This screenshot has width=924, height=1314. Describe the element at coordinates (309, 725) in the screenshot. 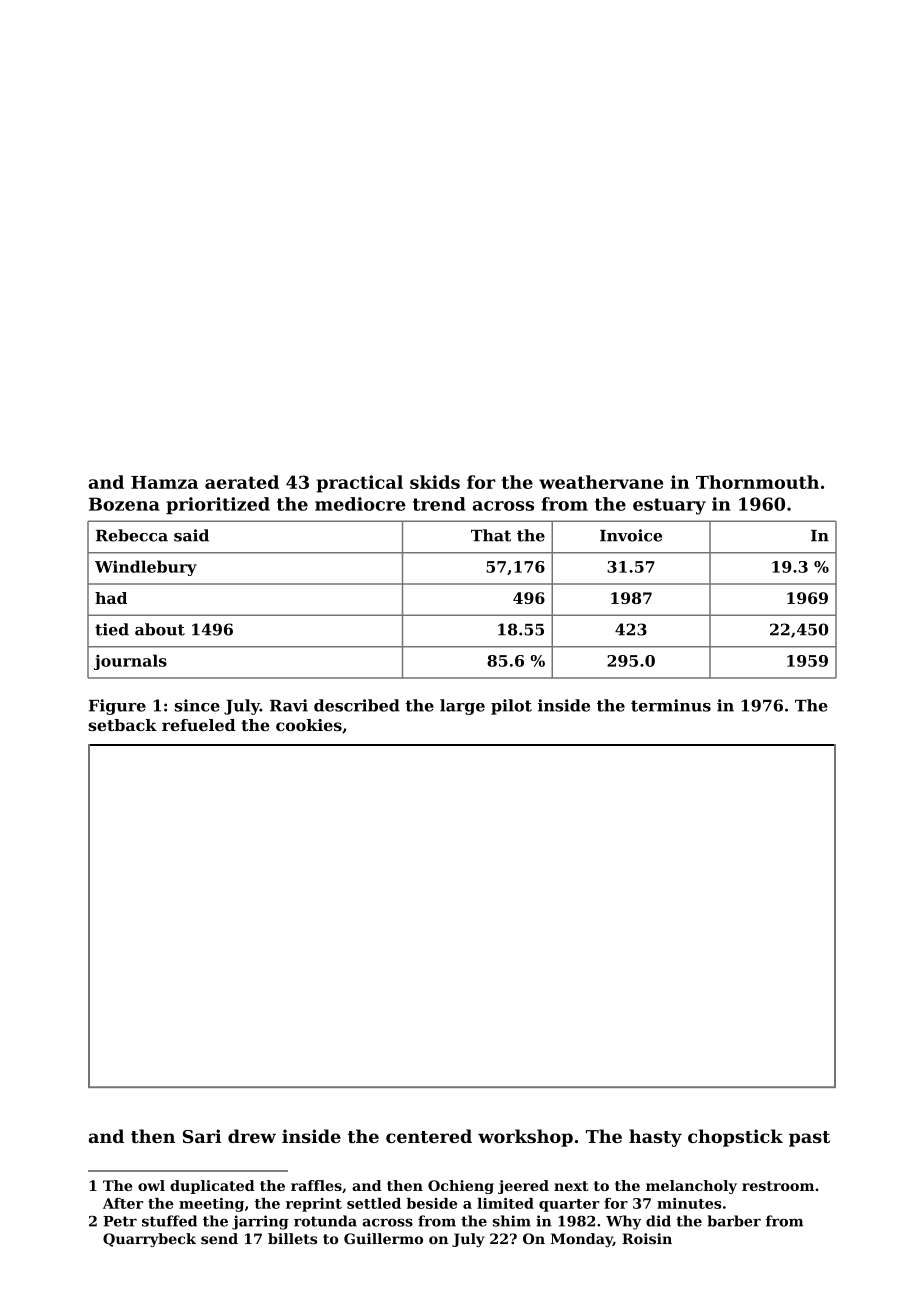

I see `cookies` at that location.
